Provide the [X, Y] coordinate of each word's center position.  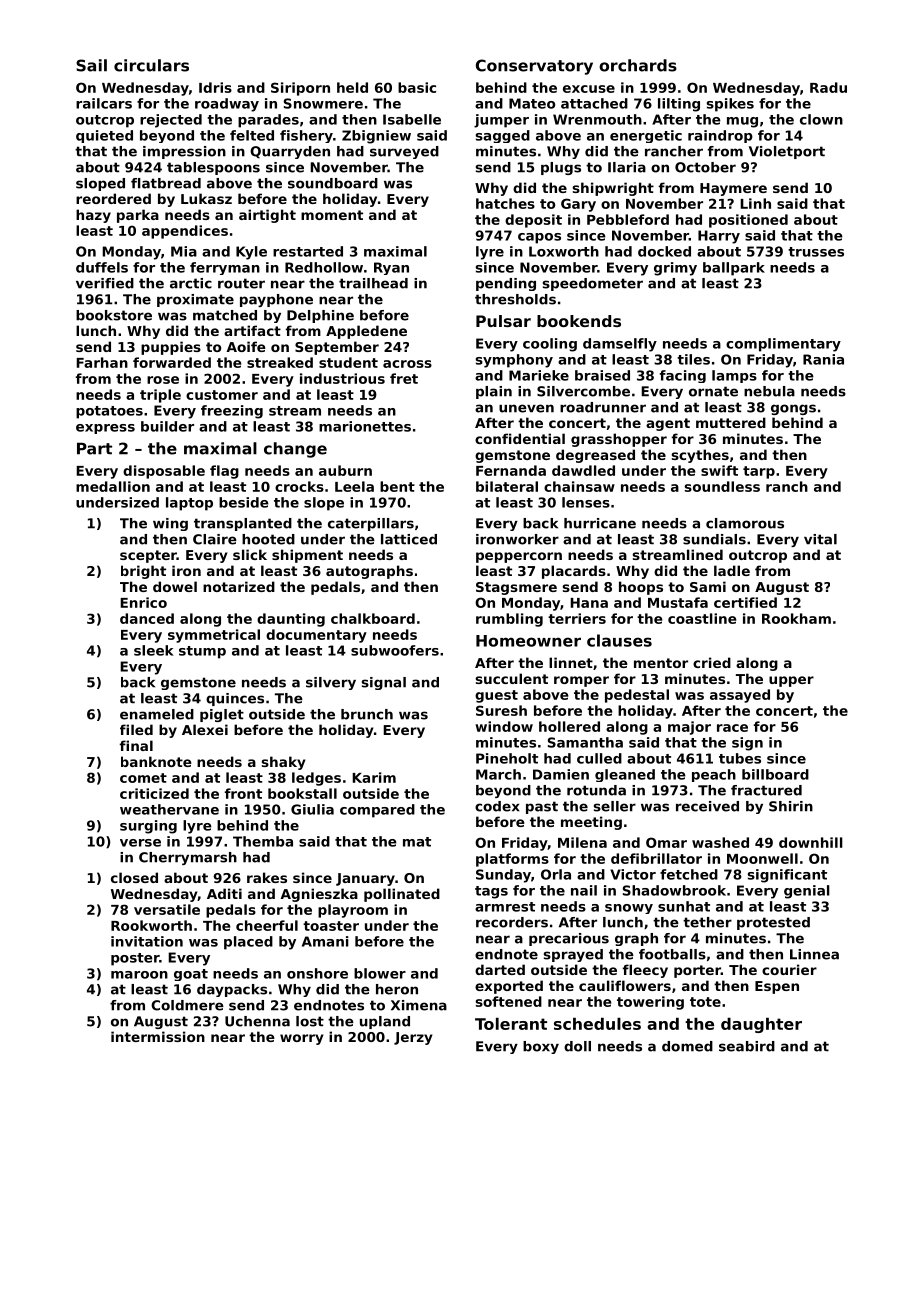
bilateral [507, 486]
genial [807, 892]
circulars [151, 65]
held [352, 87]
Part [94, 448]
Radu [828, 87]
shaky [283, 763]
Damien [561, 774]
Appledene [366, 332]
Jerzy [413, 1038]
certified [745, 602]
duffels [102, 267]
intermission [158, 1036]
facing [683, 376]
